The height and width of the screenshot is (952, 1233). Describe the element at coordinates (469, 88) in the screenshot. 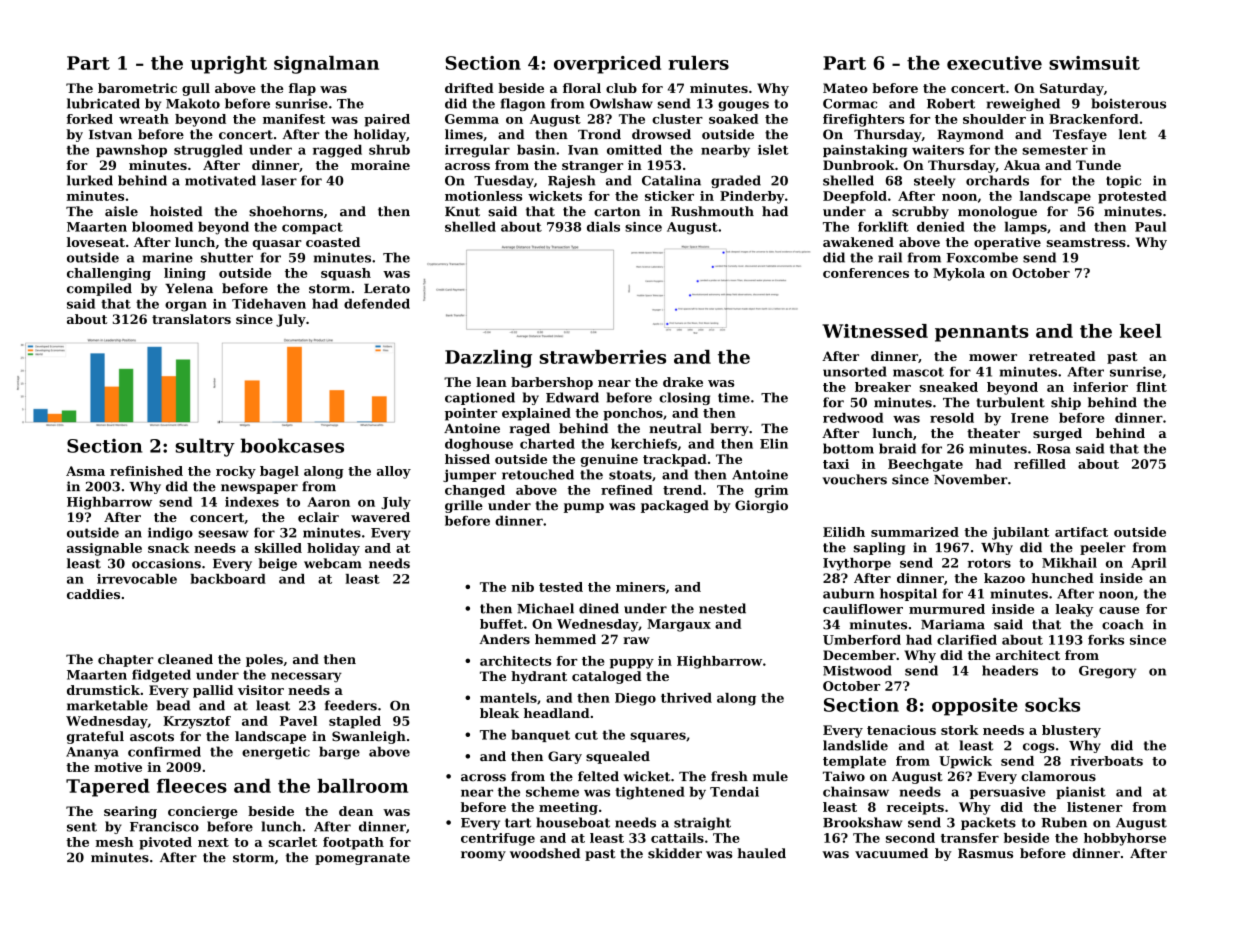

I see `drifted` at that location.
